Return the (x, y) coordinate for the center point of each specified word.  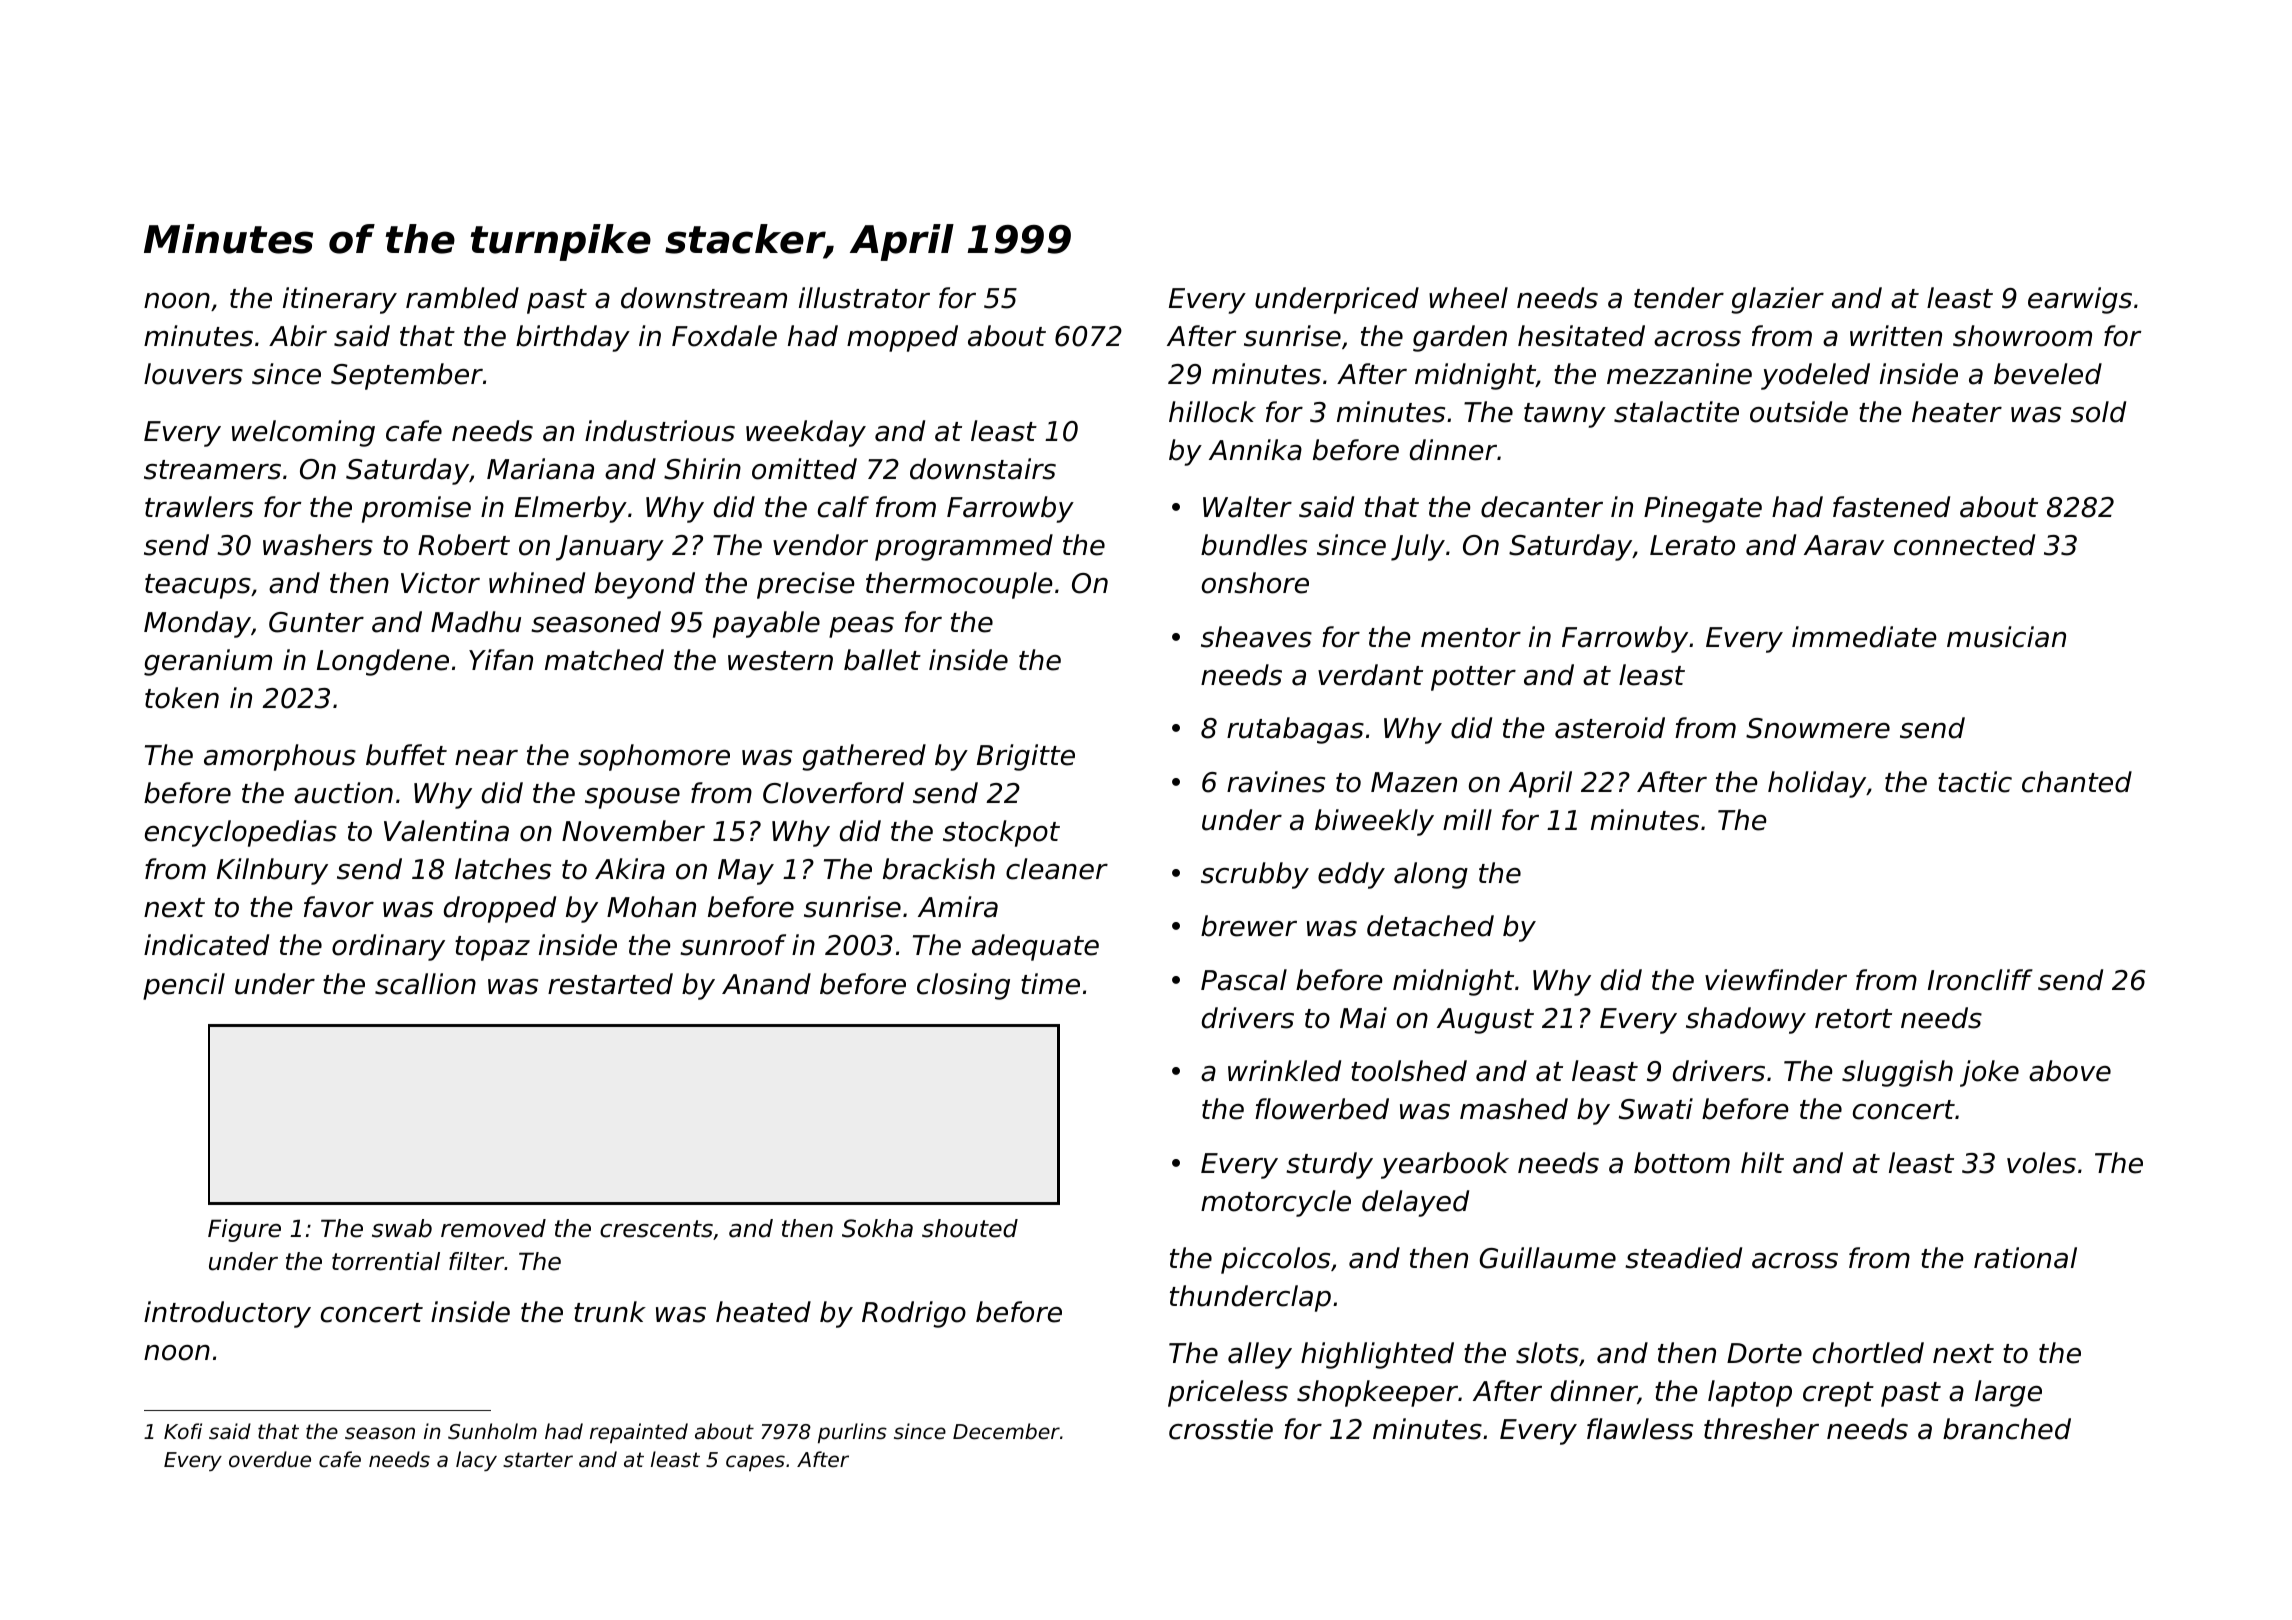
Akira (630, 869)
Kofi (183, 1431)
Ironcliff (1980, 980)
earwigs (2080, 300)
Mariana (540, 469)
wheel (1468, 298)
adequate (1035, 947)
